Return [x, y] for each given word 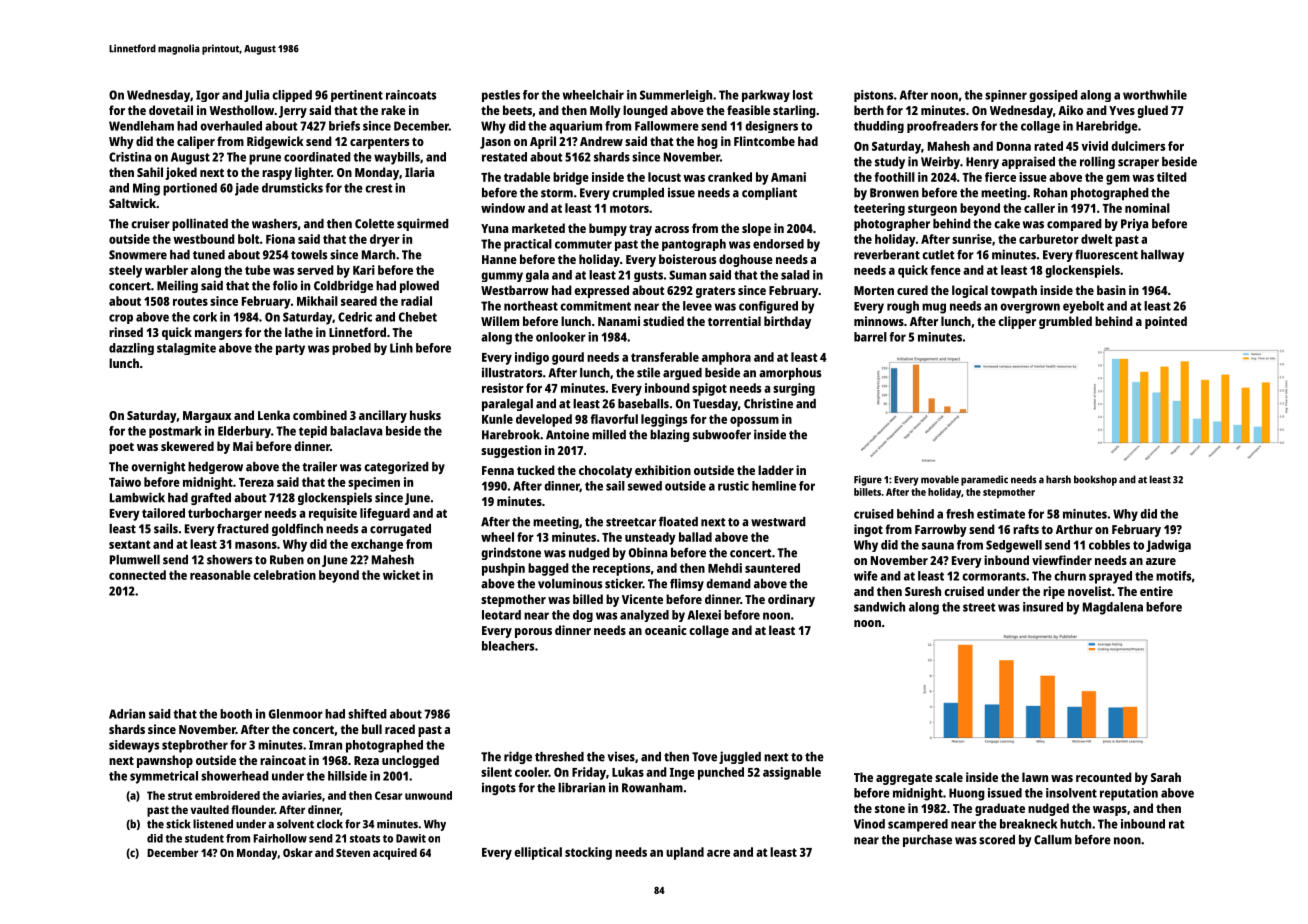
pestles [501, 96]
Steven [353, 853]
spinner [1006, 96]
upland [685, 853]
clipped [292, 96]
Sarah [1166, 777]
